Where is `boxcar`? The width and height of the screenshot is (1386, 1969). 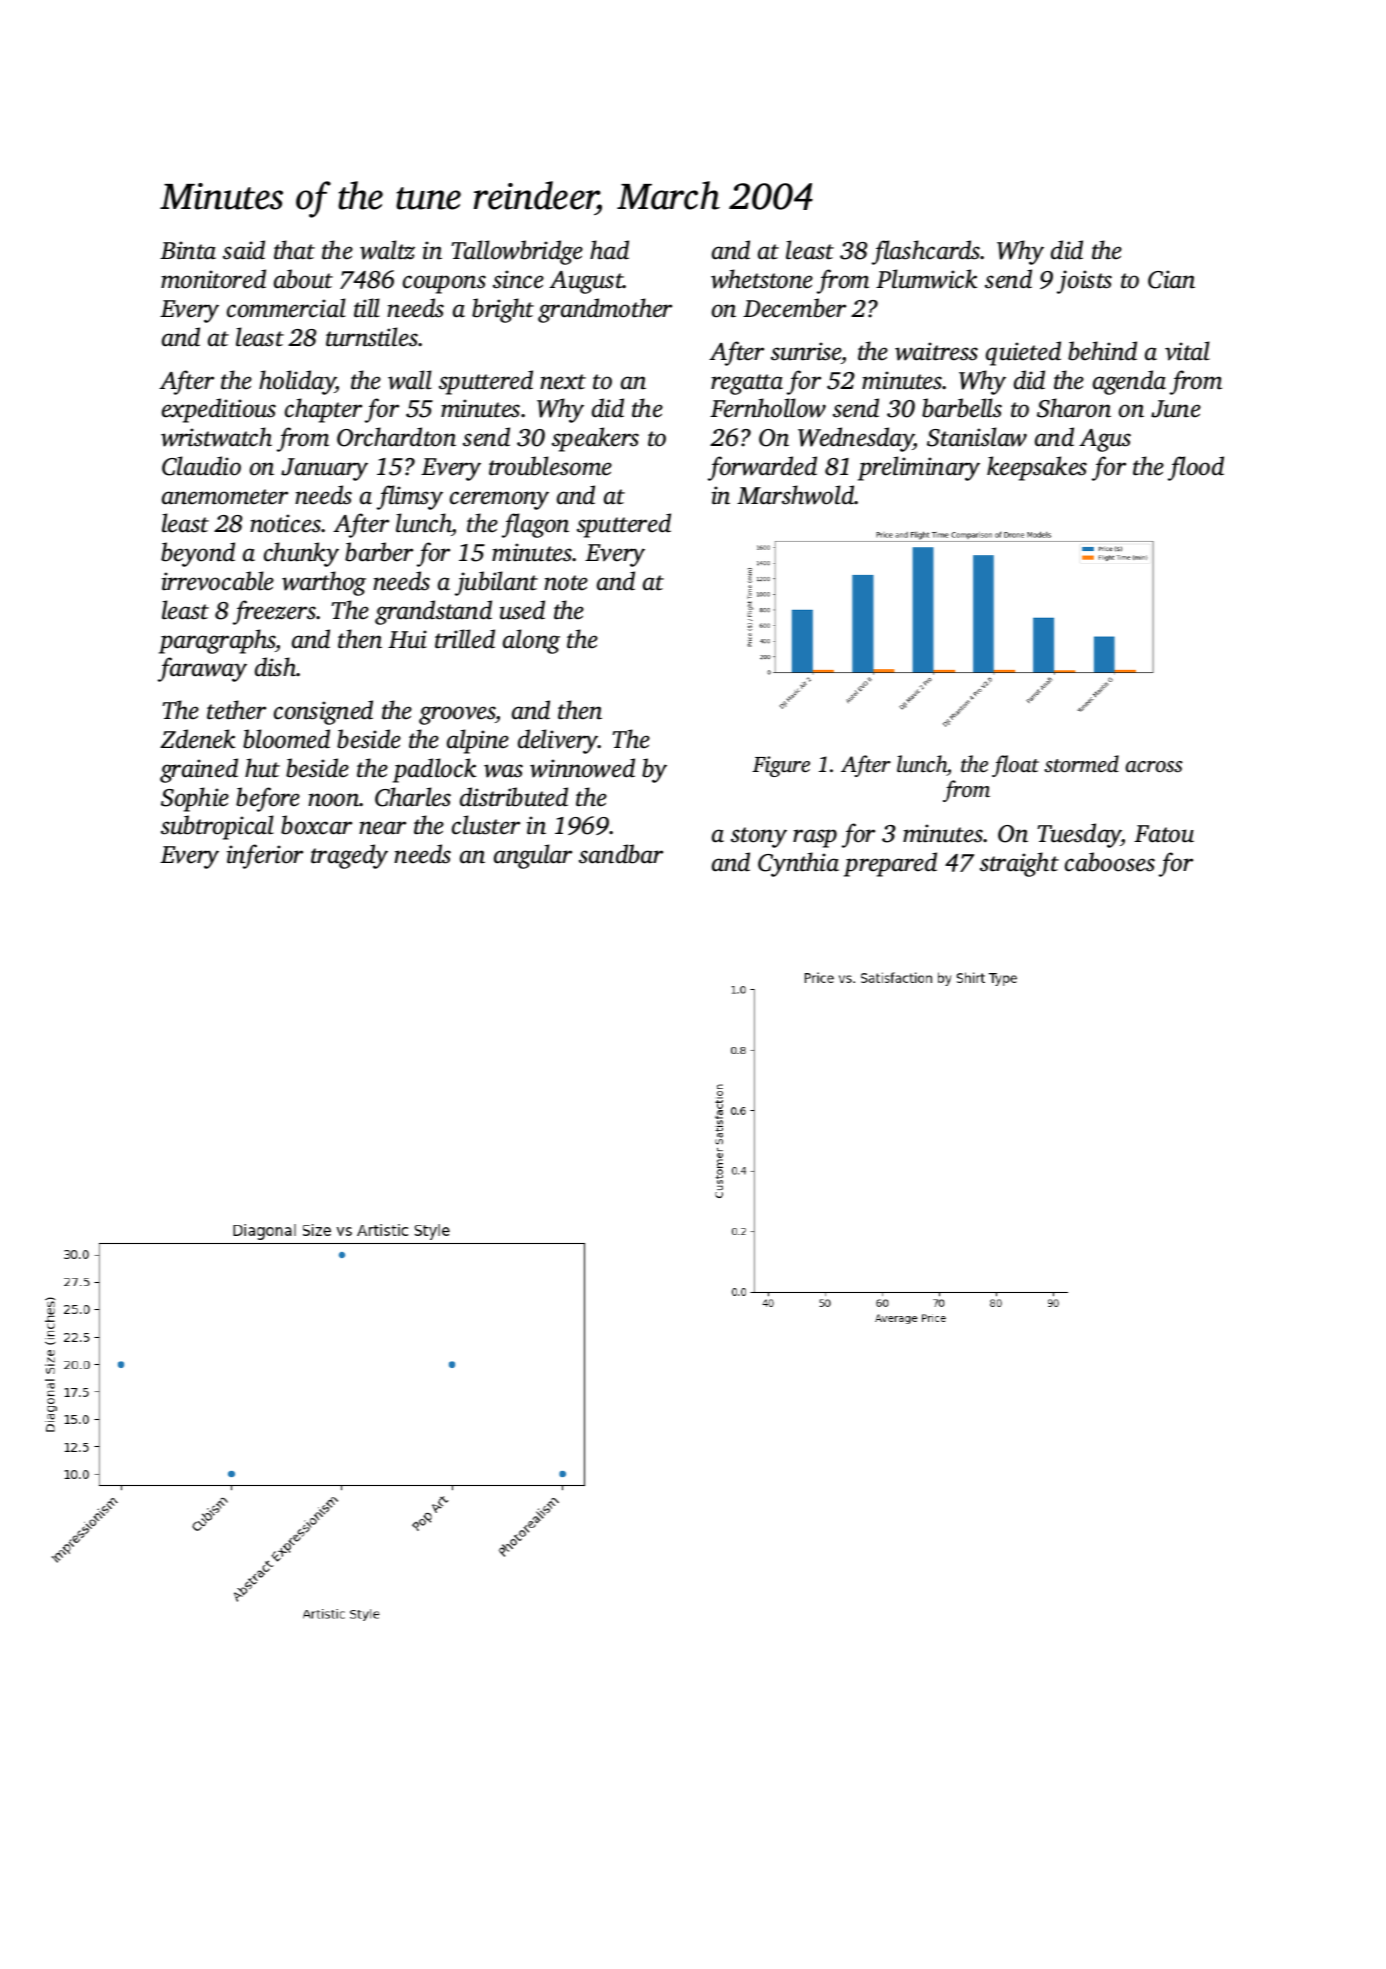 boxcar is located at coordinates (316, 825).
